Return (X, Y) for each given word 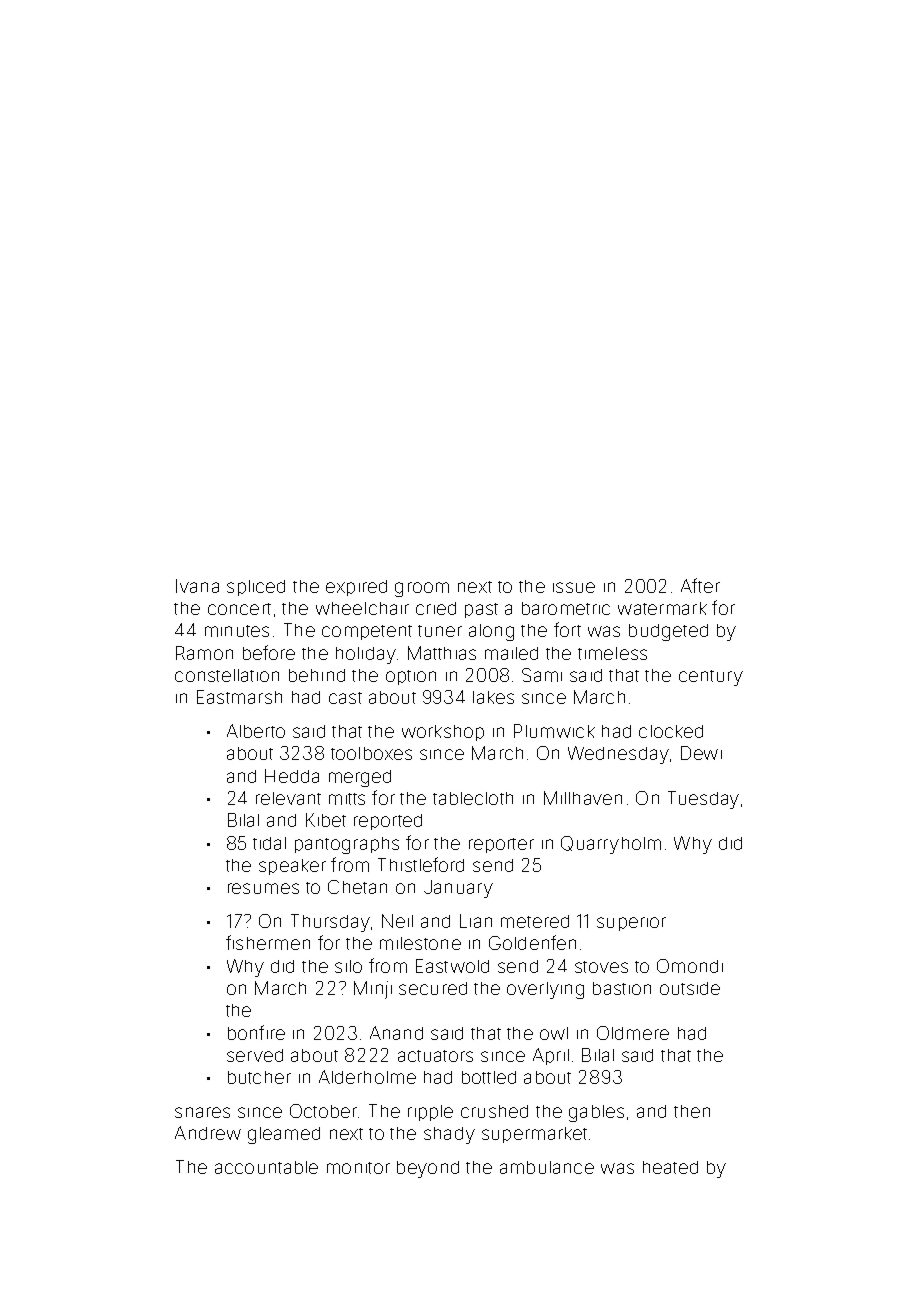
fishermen (268, 942)
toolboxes (371, 753)
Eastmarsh (239, 697)
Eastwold (452, 966)
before (269, 652)
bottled (489, 1077)
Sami (542, 675)
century (711, 678)
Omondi (690, 966)
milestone (420, 943)
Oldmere (633, 1033)
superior (631, 924)
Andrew (208, 1133)
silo (348, 966)
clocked (671, 731)
